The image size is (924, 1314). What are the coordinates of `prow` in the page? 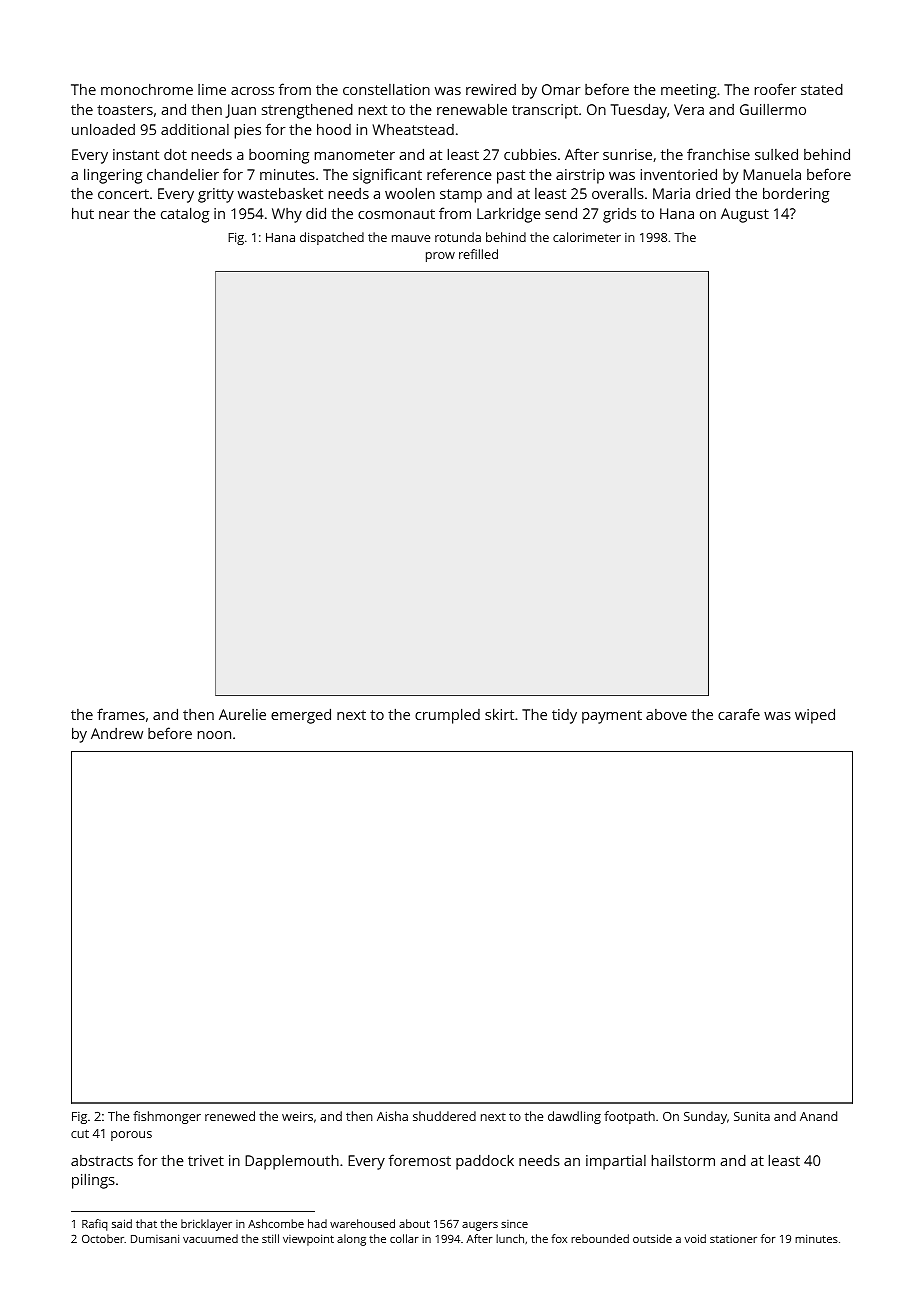 It's located at (440, 257).
